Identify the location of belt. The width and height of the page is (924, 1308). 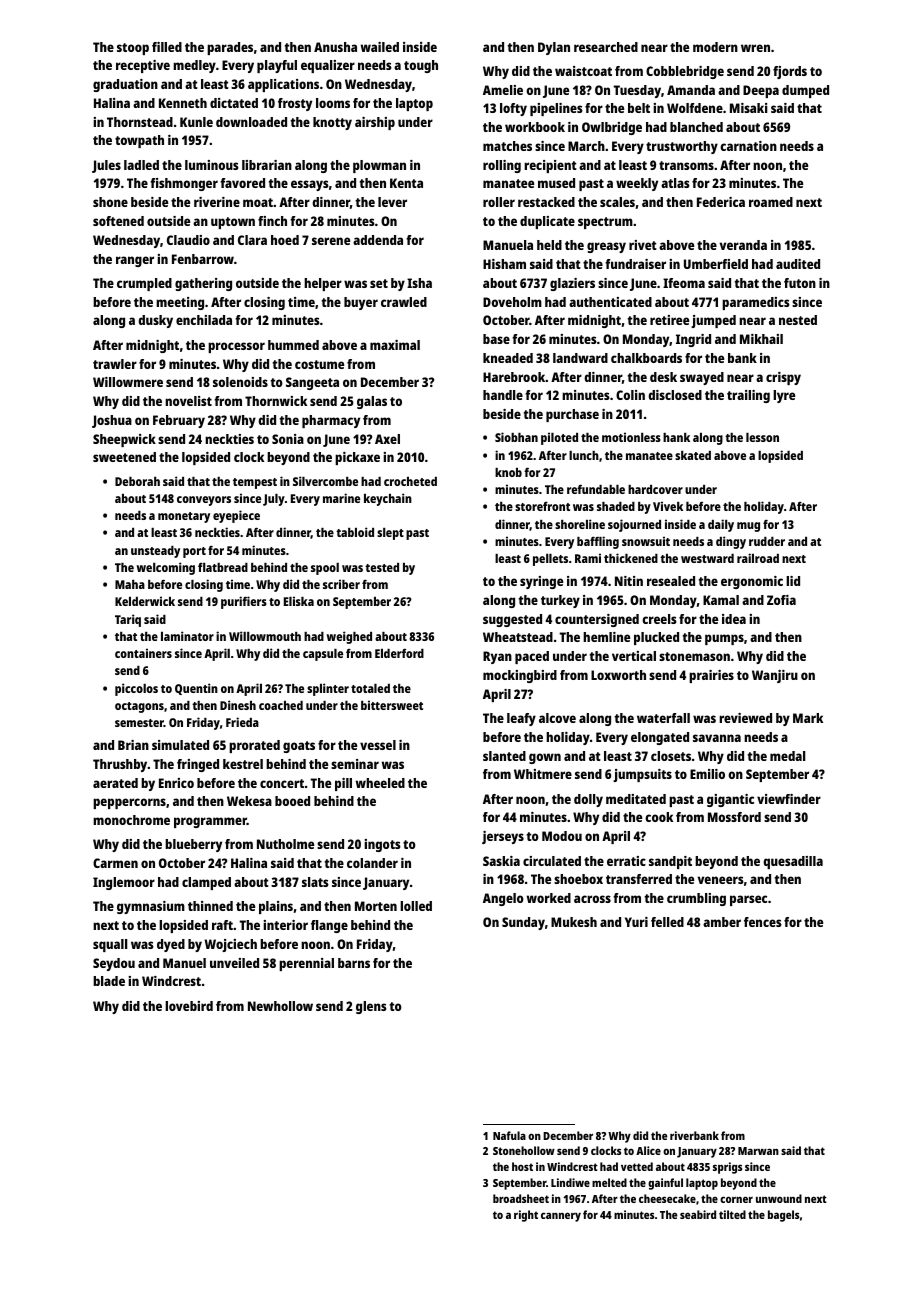
(639, 108).
